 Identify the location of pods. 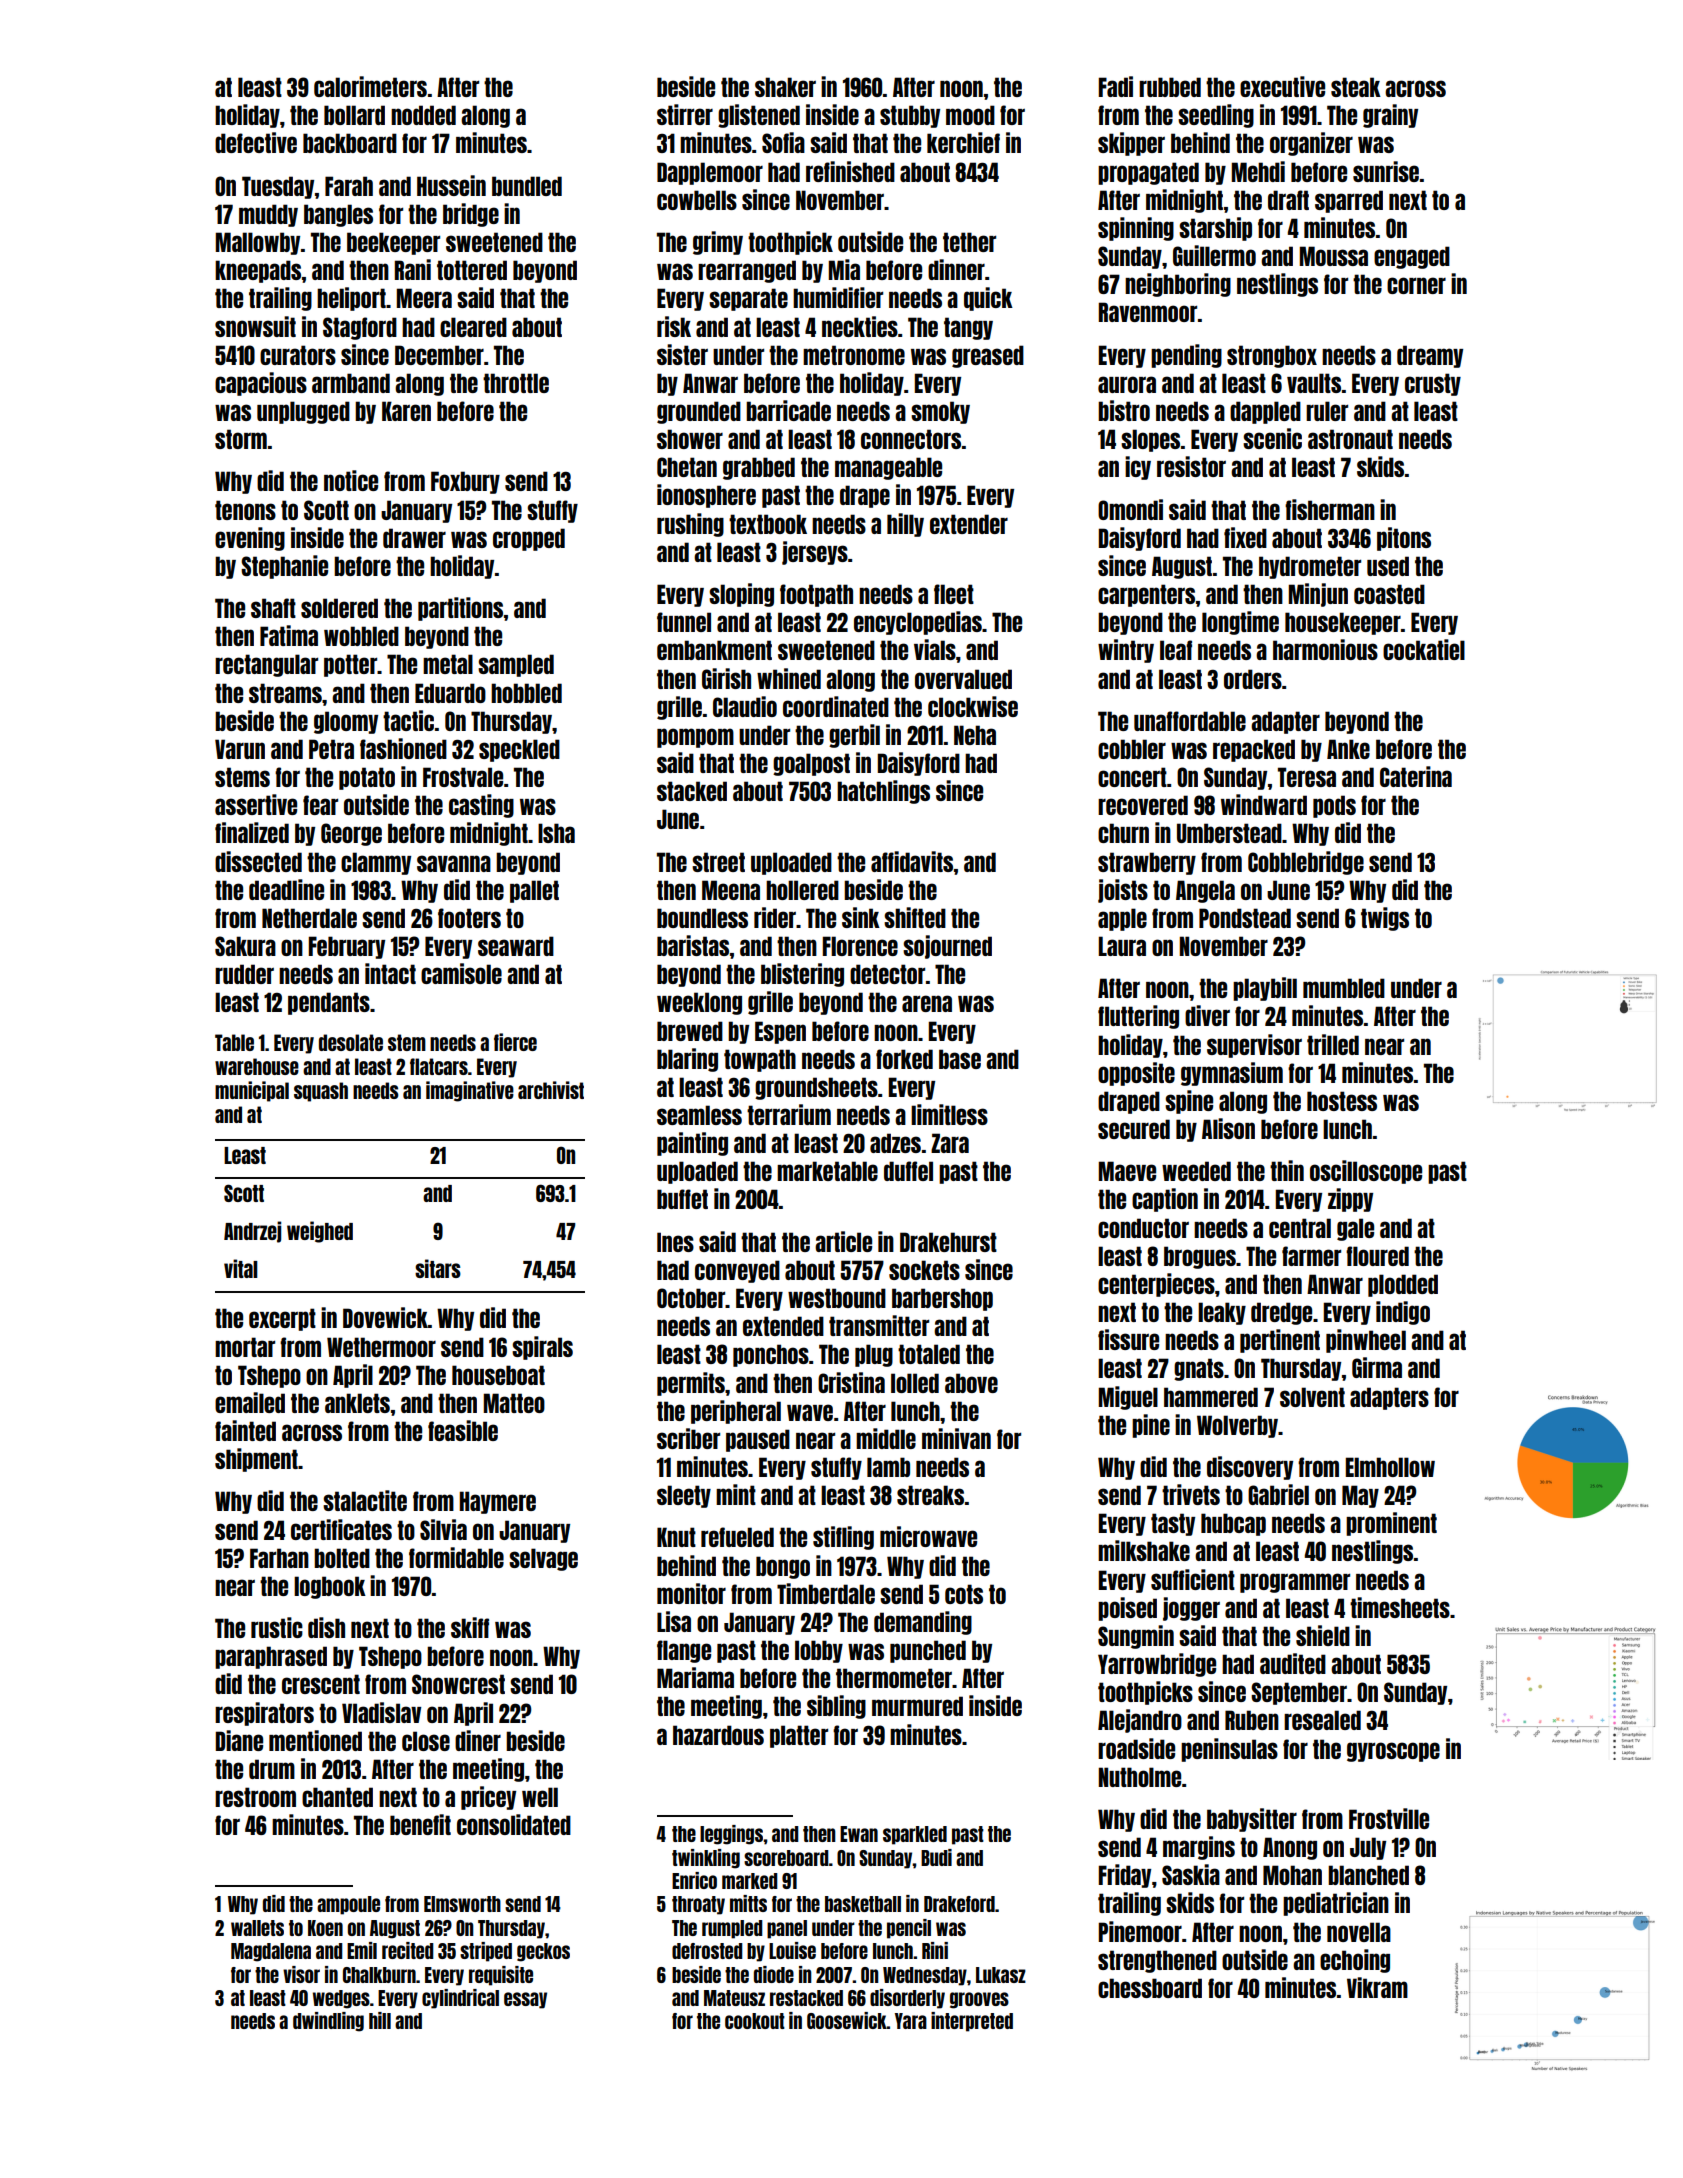
(1334, 806).
